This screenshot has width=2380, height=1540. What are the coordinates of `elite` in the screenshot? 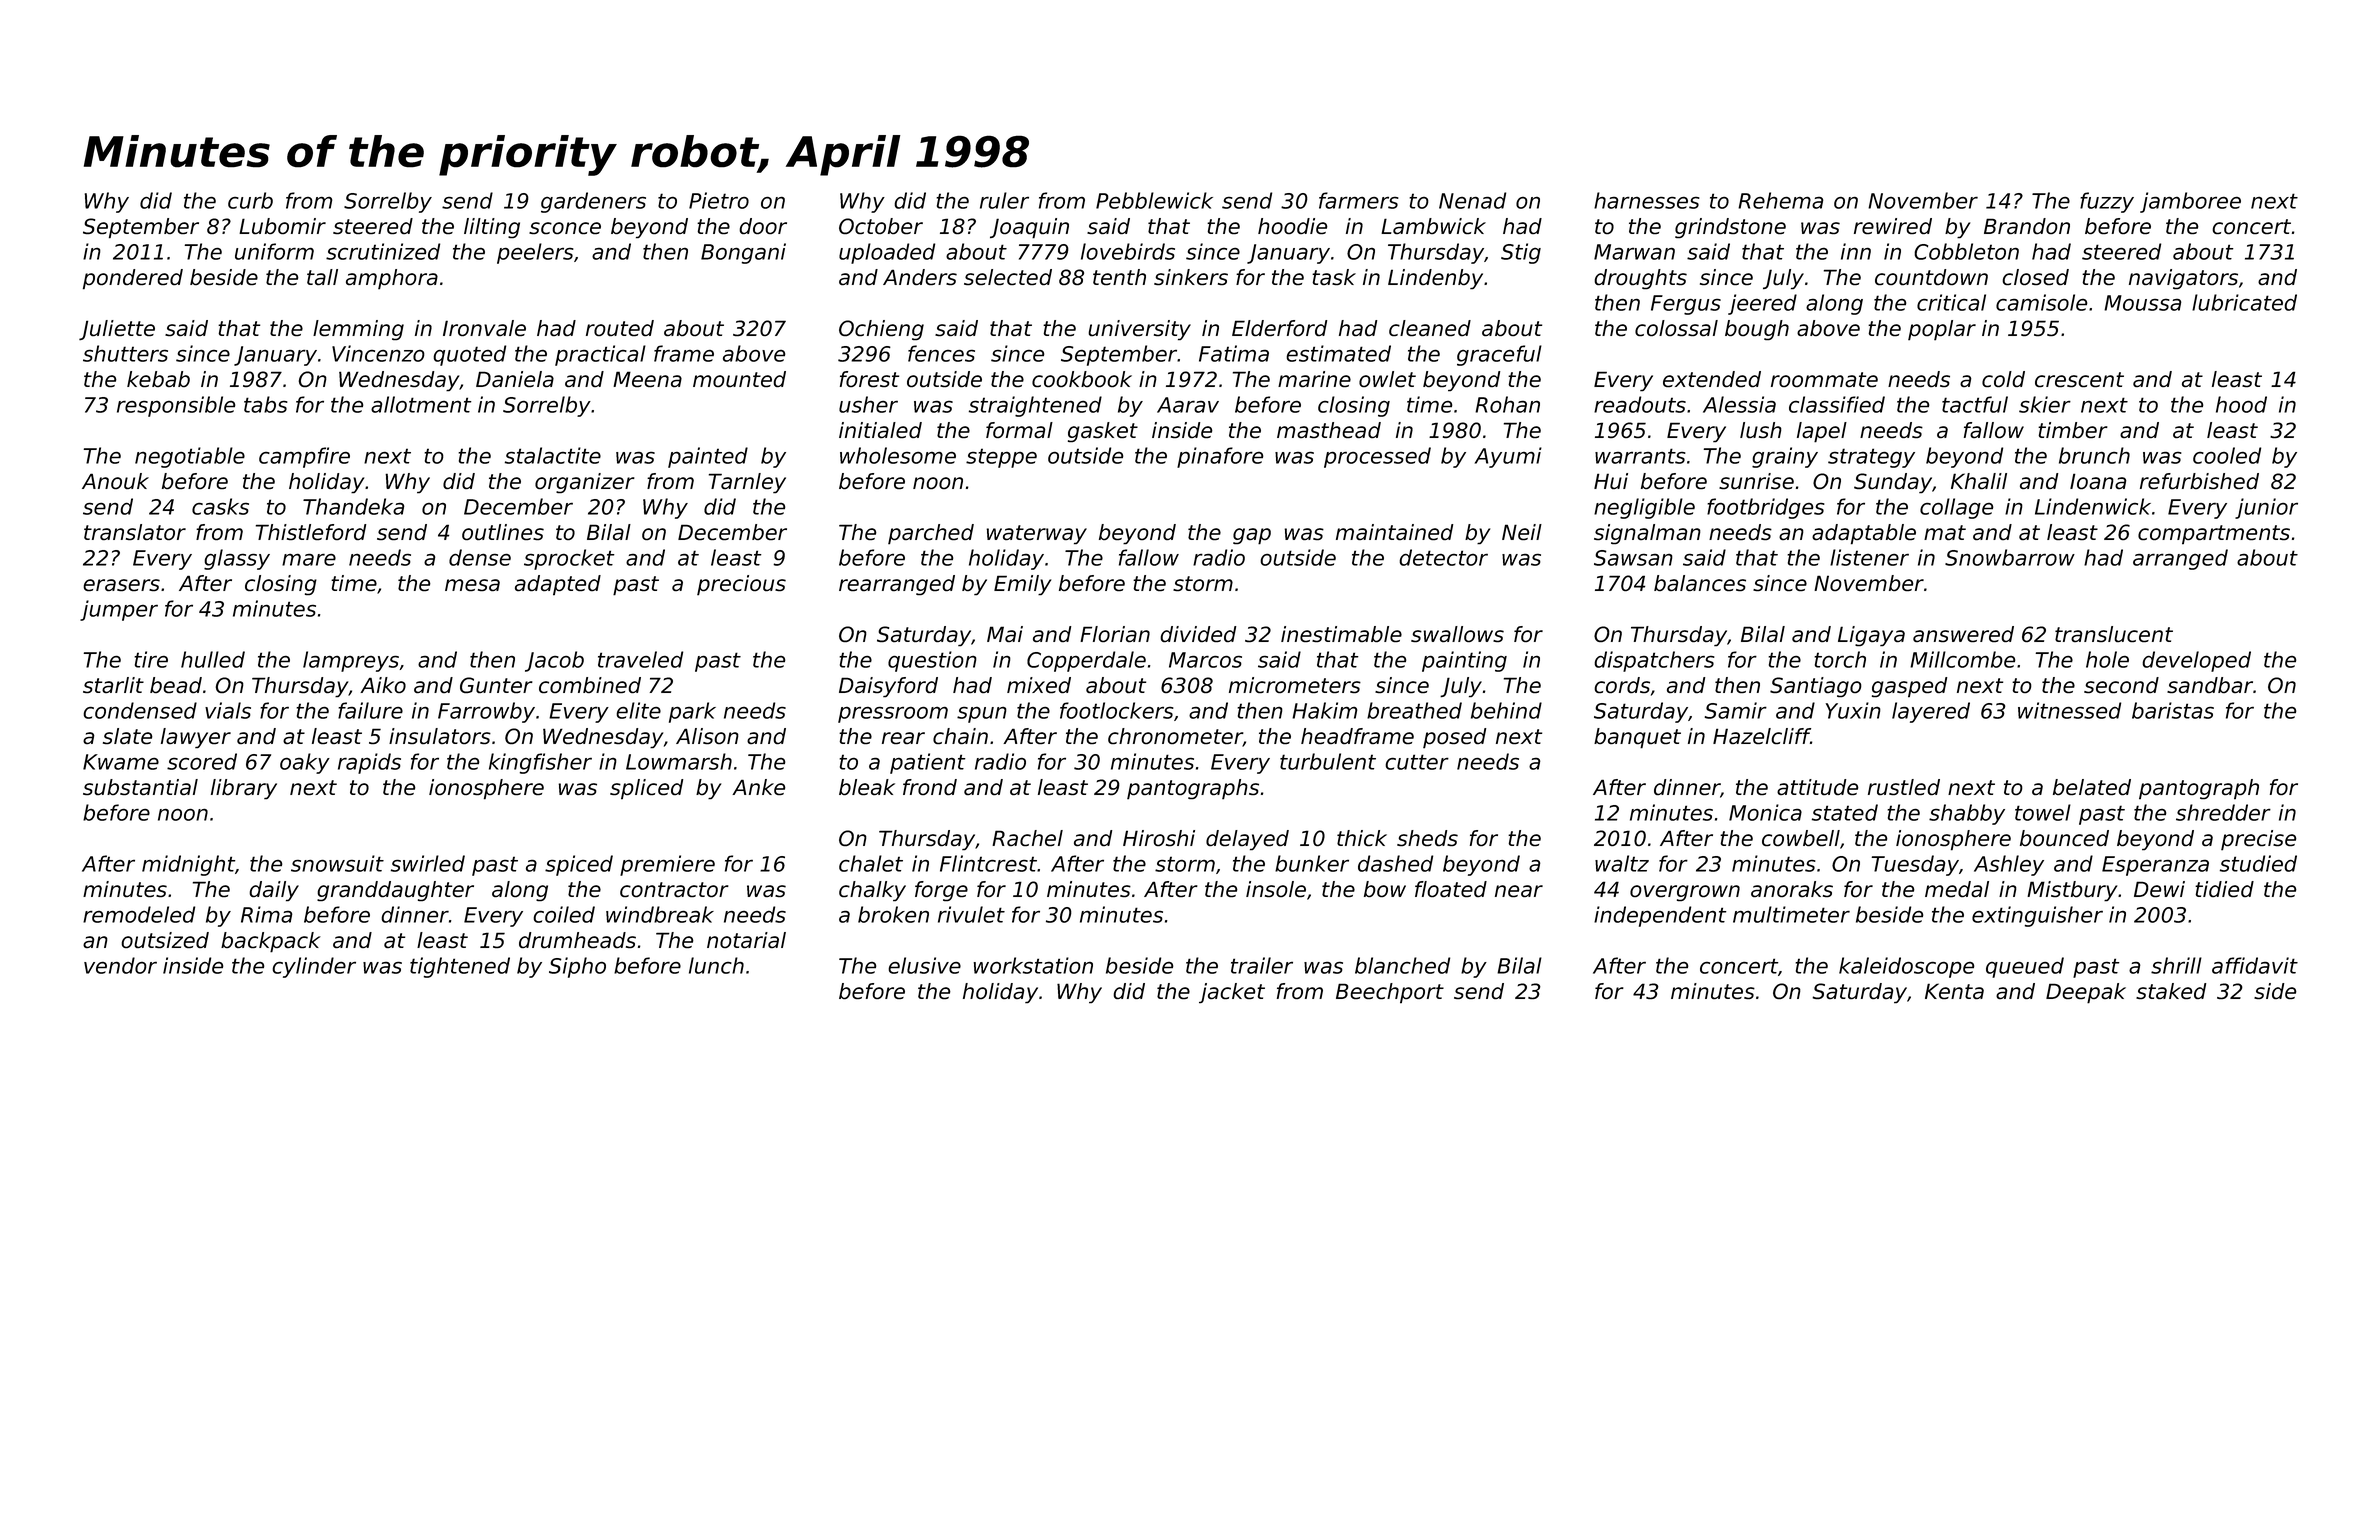 It's located at (638, 710).
